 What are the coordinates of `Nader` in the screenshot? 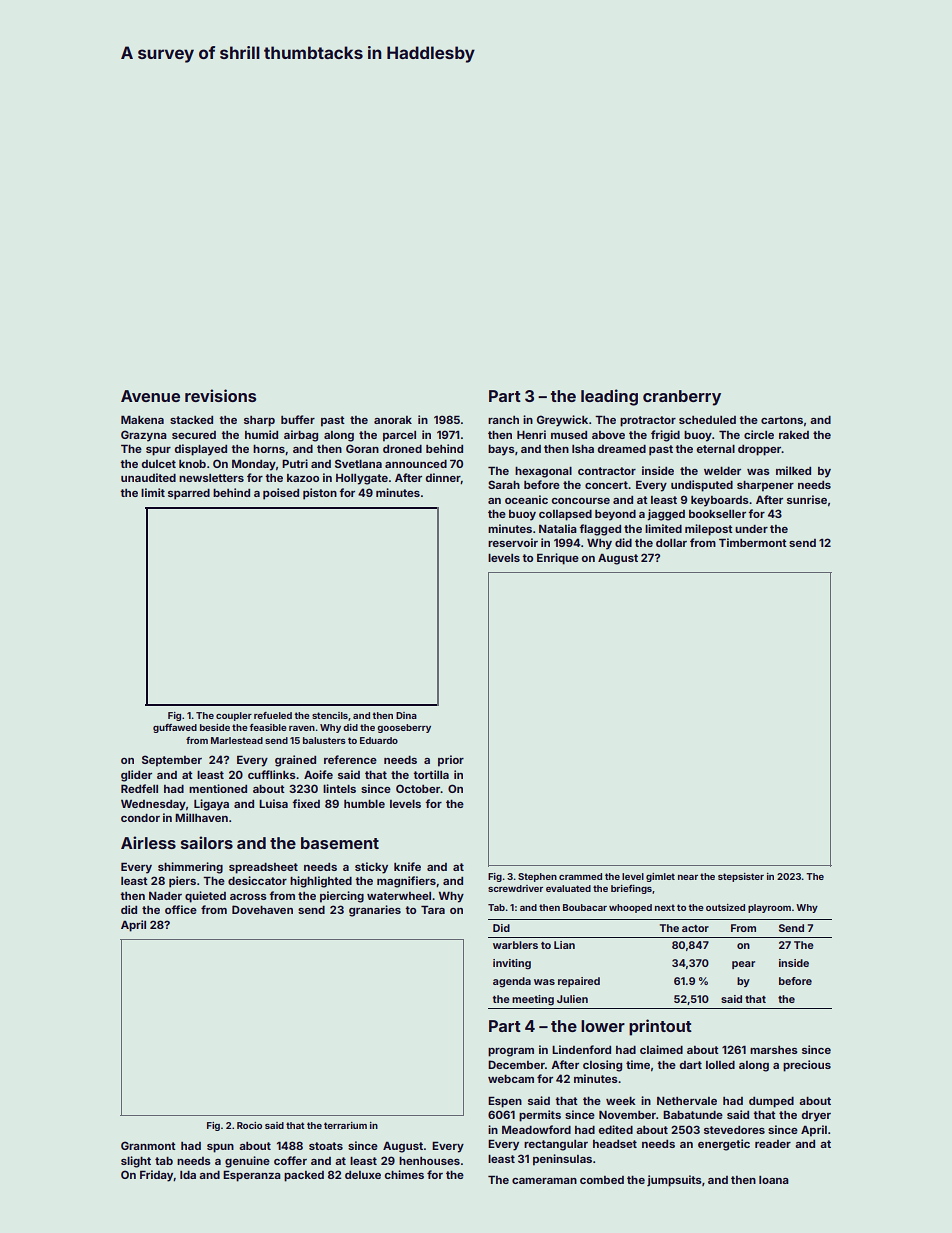 It's located at (165, 896).
